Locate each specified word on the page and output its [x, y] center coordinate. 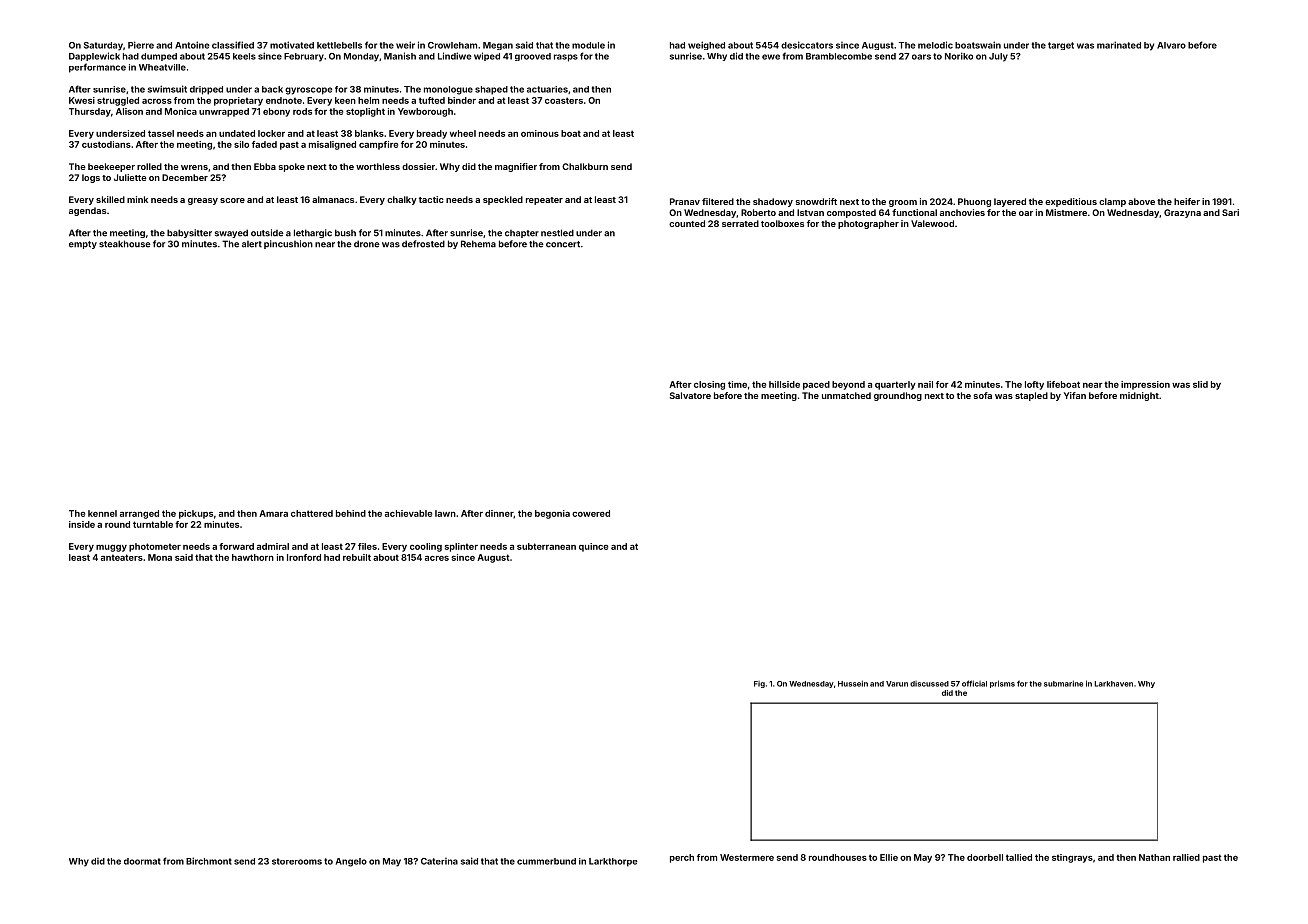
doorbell [985, 857]
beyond [848, 385]
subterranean [546, 546]
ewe [771, 57]
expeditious [1071, 202]
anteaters [122, 557]
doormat [142, 861]
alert [252, 244]
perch [682, 858]
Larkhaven [1113, 684]
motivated [292, 45]
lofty [1034, 385]
